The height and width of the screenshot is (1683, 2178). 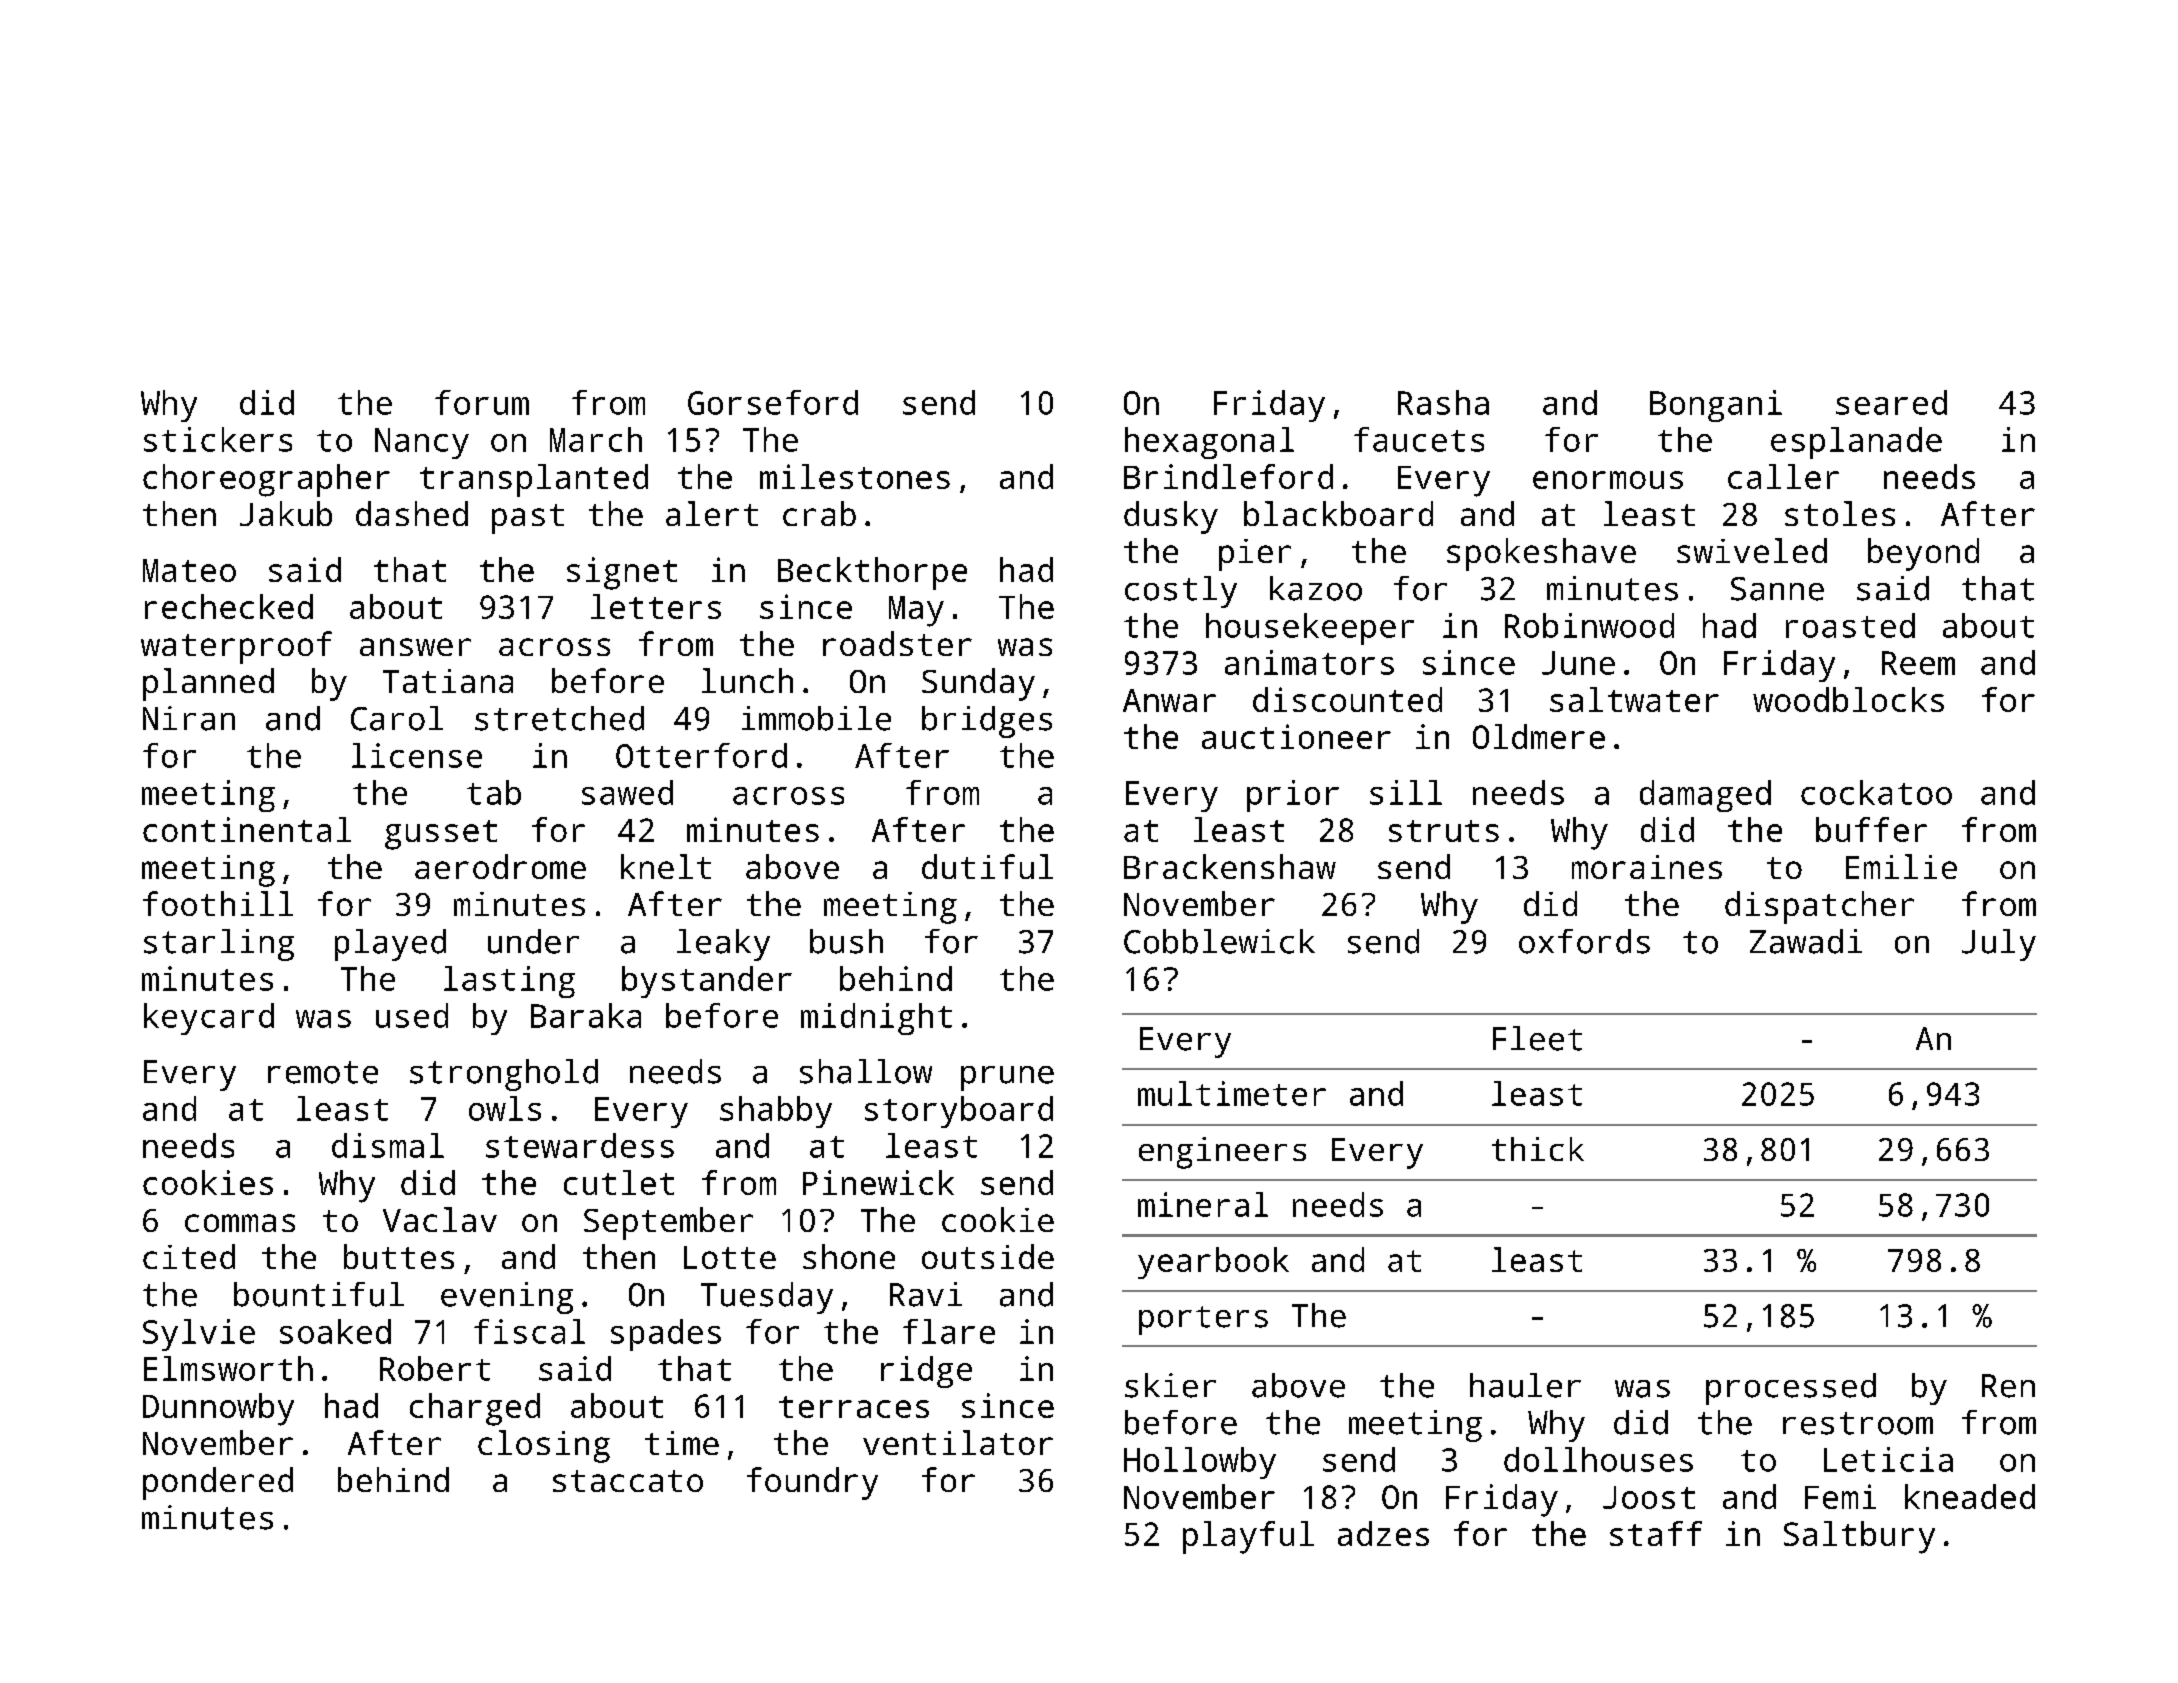 I want to click on housekeeper, so click(x=1310, y=629).
